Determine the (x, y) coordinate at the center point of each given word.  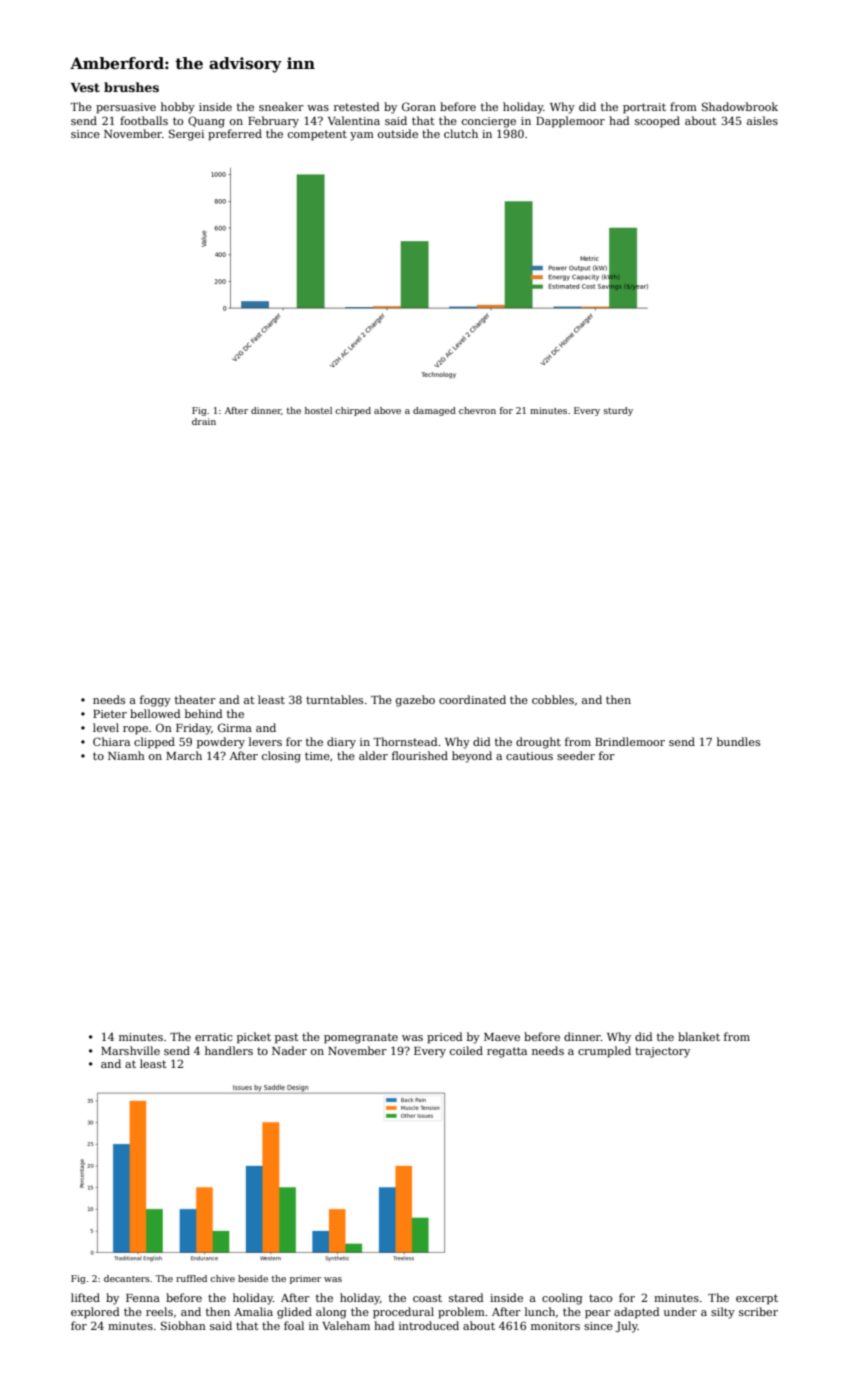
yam (362, 136)
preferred (235, 135)
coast (427, 1298)
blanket (699, 1036)
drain (204, 421)
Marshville (130, 1050)
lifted (85, 1297)
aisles (762, 120)
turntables (334, 699)
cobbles (553, 699)
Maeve (502, 1037)
